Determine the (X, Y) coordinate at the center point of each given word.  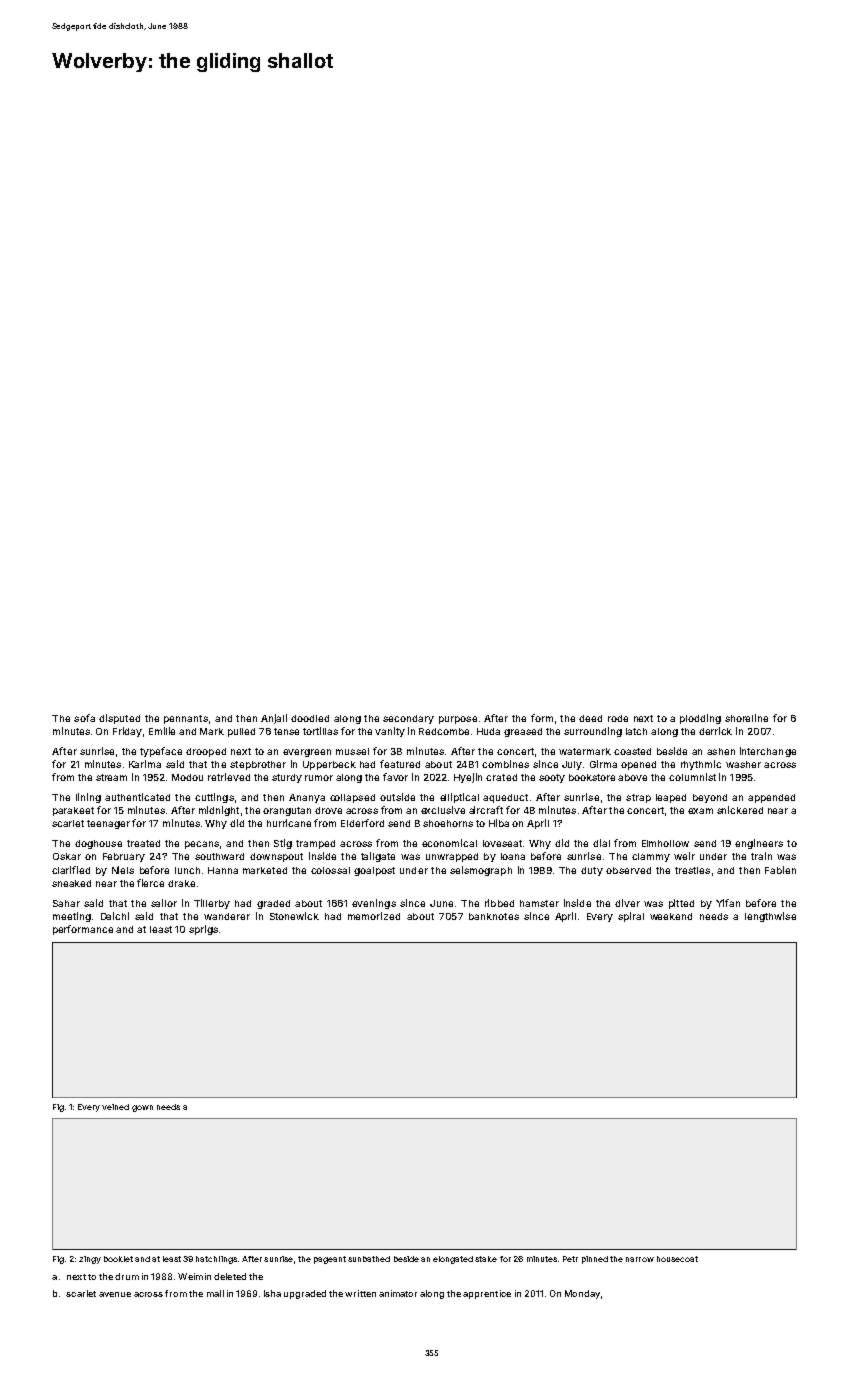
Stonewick (294, 916)
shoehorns (448, 823)
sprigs (203, 930)
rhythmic (701, 765)
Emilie (162, 731)
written (360, 1293)
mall (215, 1293)
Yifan (728, 903)
